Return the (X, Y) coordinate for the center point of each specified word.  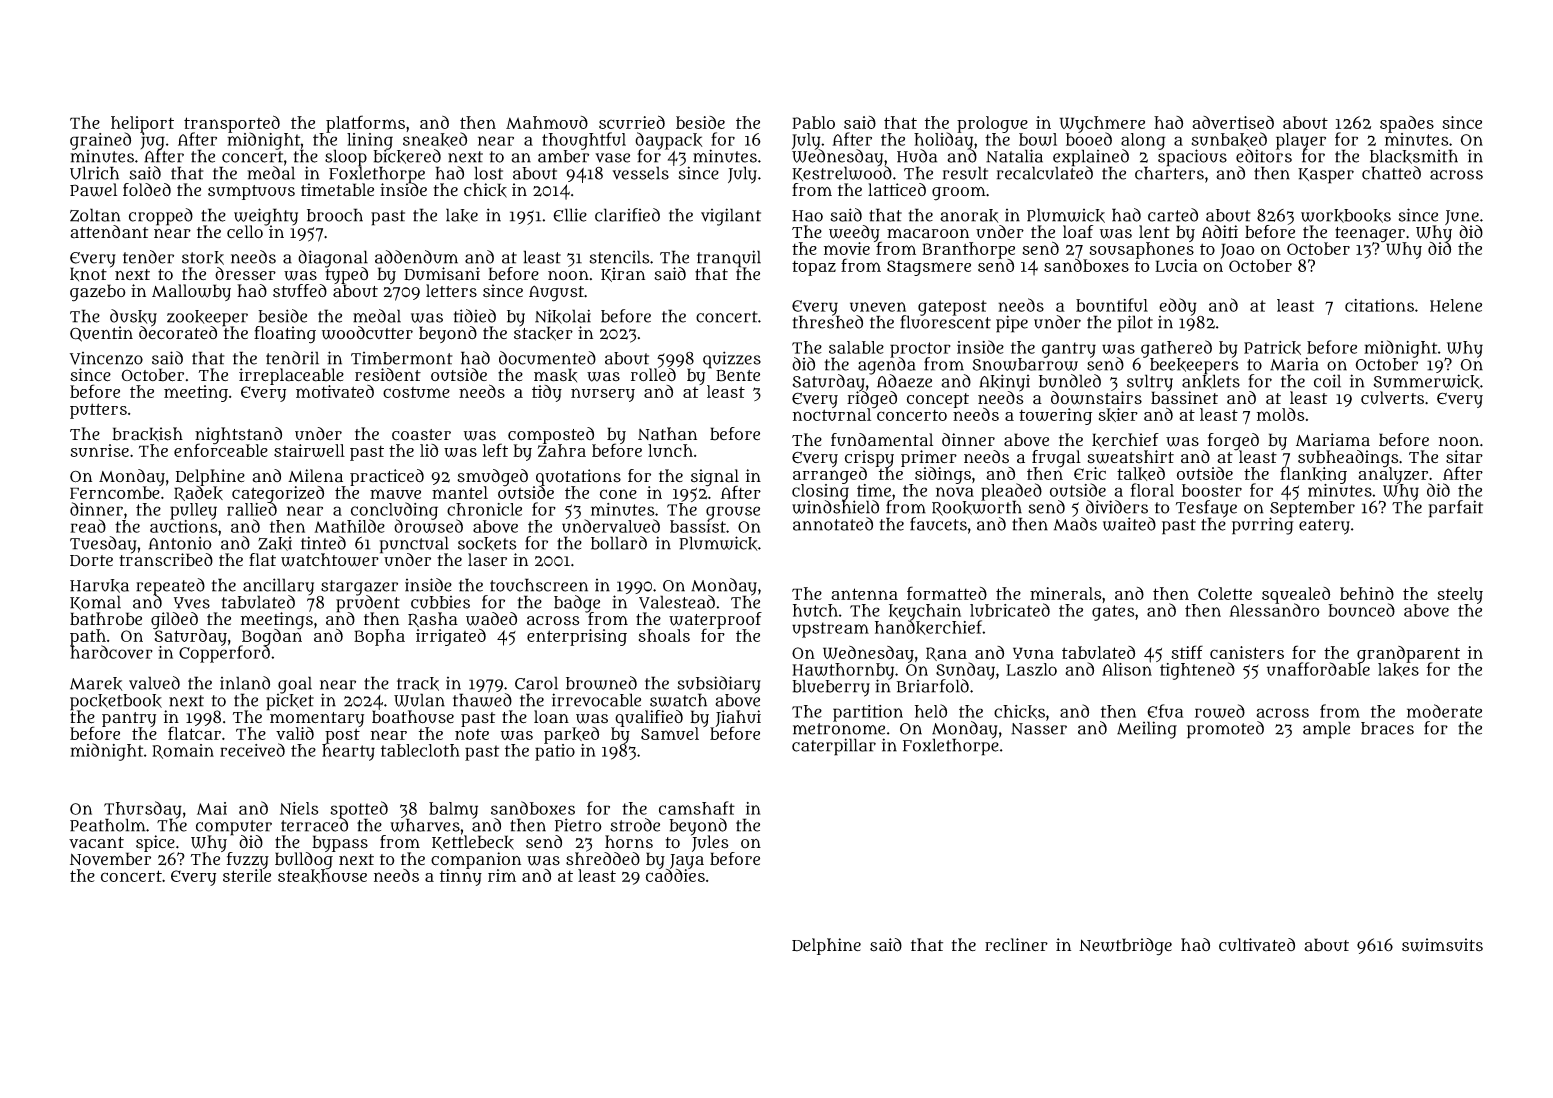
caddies (675, 875)
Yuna (1033, 653)
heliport (142, 124)
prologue (992, 124)
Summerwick (1427, 381)
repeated (170, 586)
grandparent (1408, 654)
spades (1407, 124)
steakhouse (322, 876)
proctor (920, 350)
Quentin (101, 334)
